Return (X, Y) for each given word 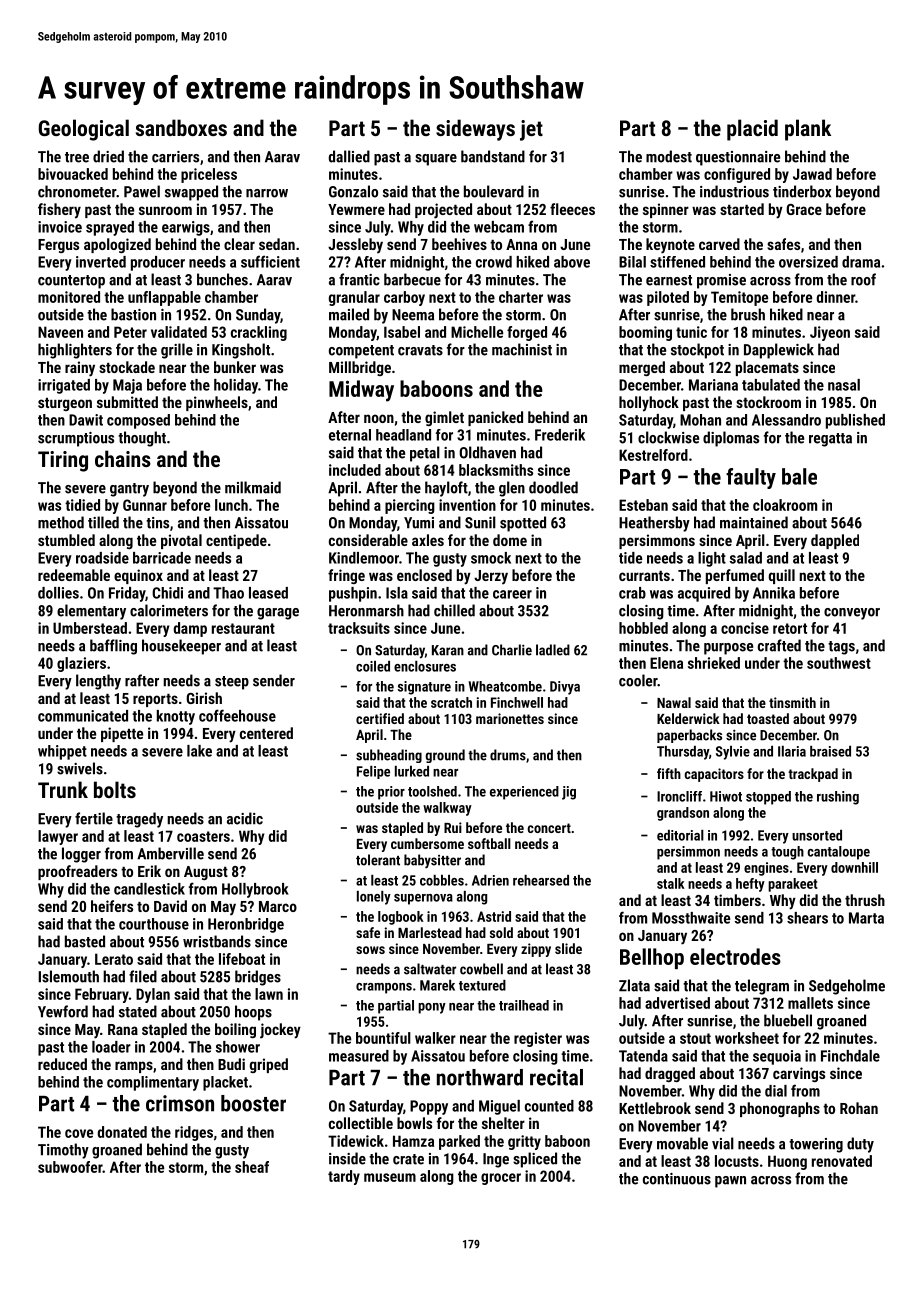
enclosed (424, 575)
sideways (475, 130)
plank (808, 130)
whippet (62, 752)
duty (860, 1145)
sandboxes (181, 127)
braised (830, 751)
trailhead (524, 1005)
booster (253, 1103)
